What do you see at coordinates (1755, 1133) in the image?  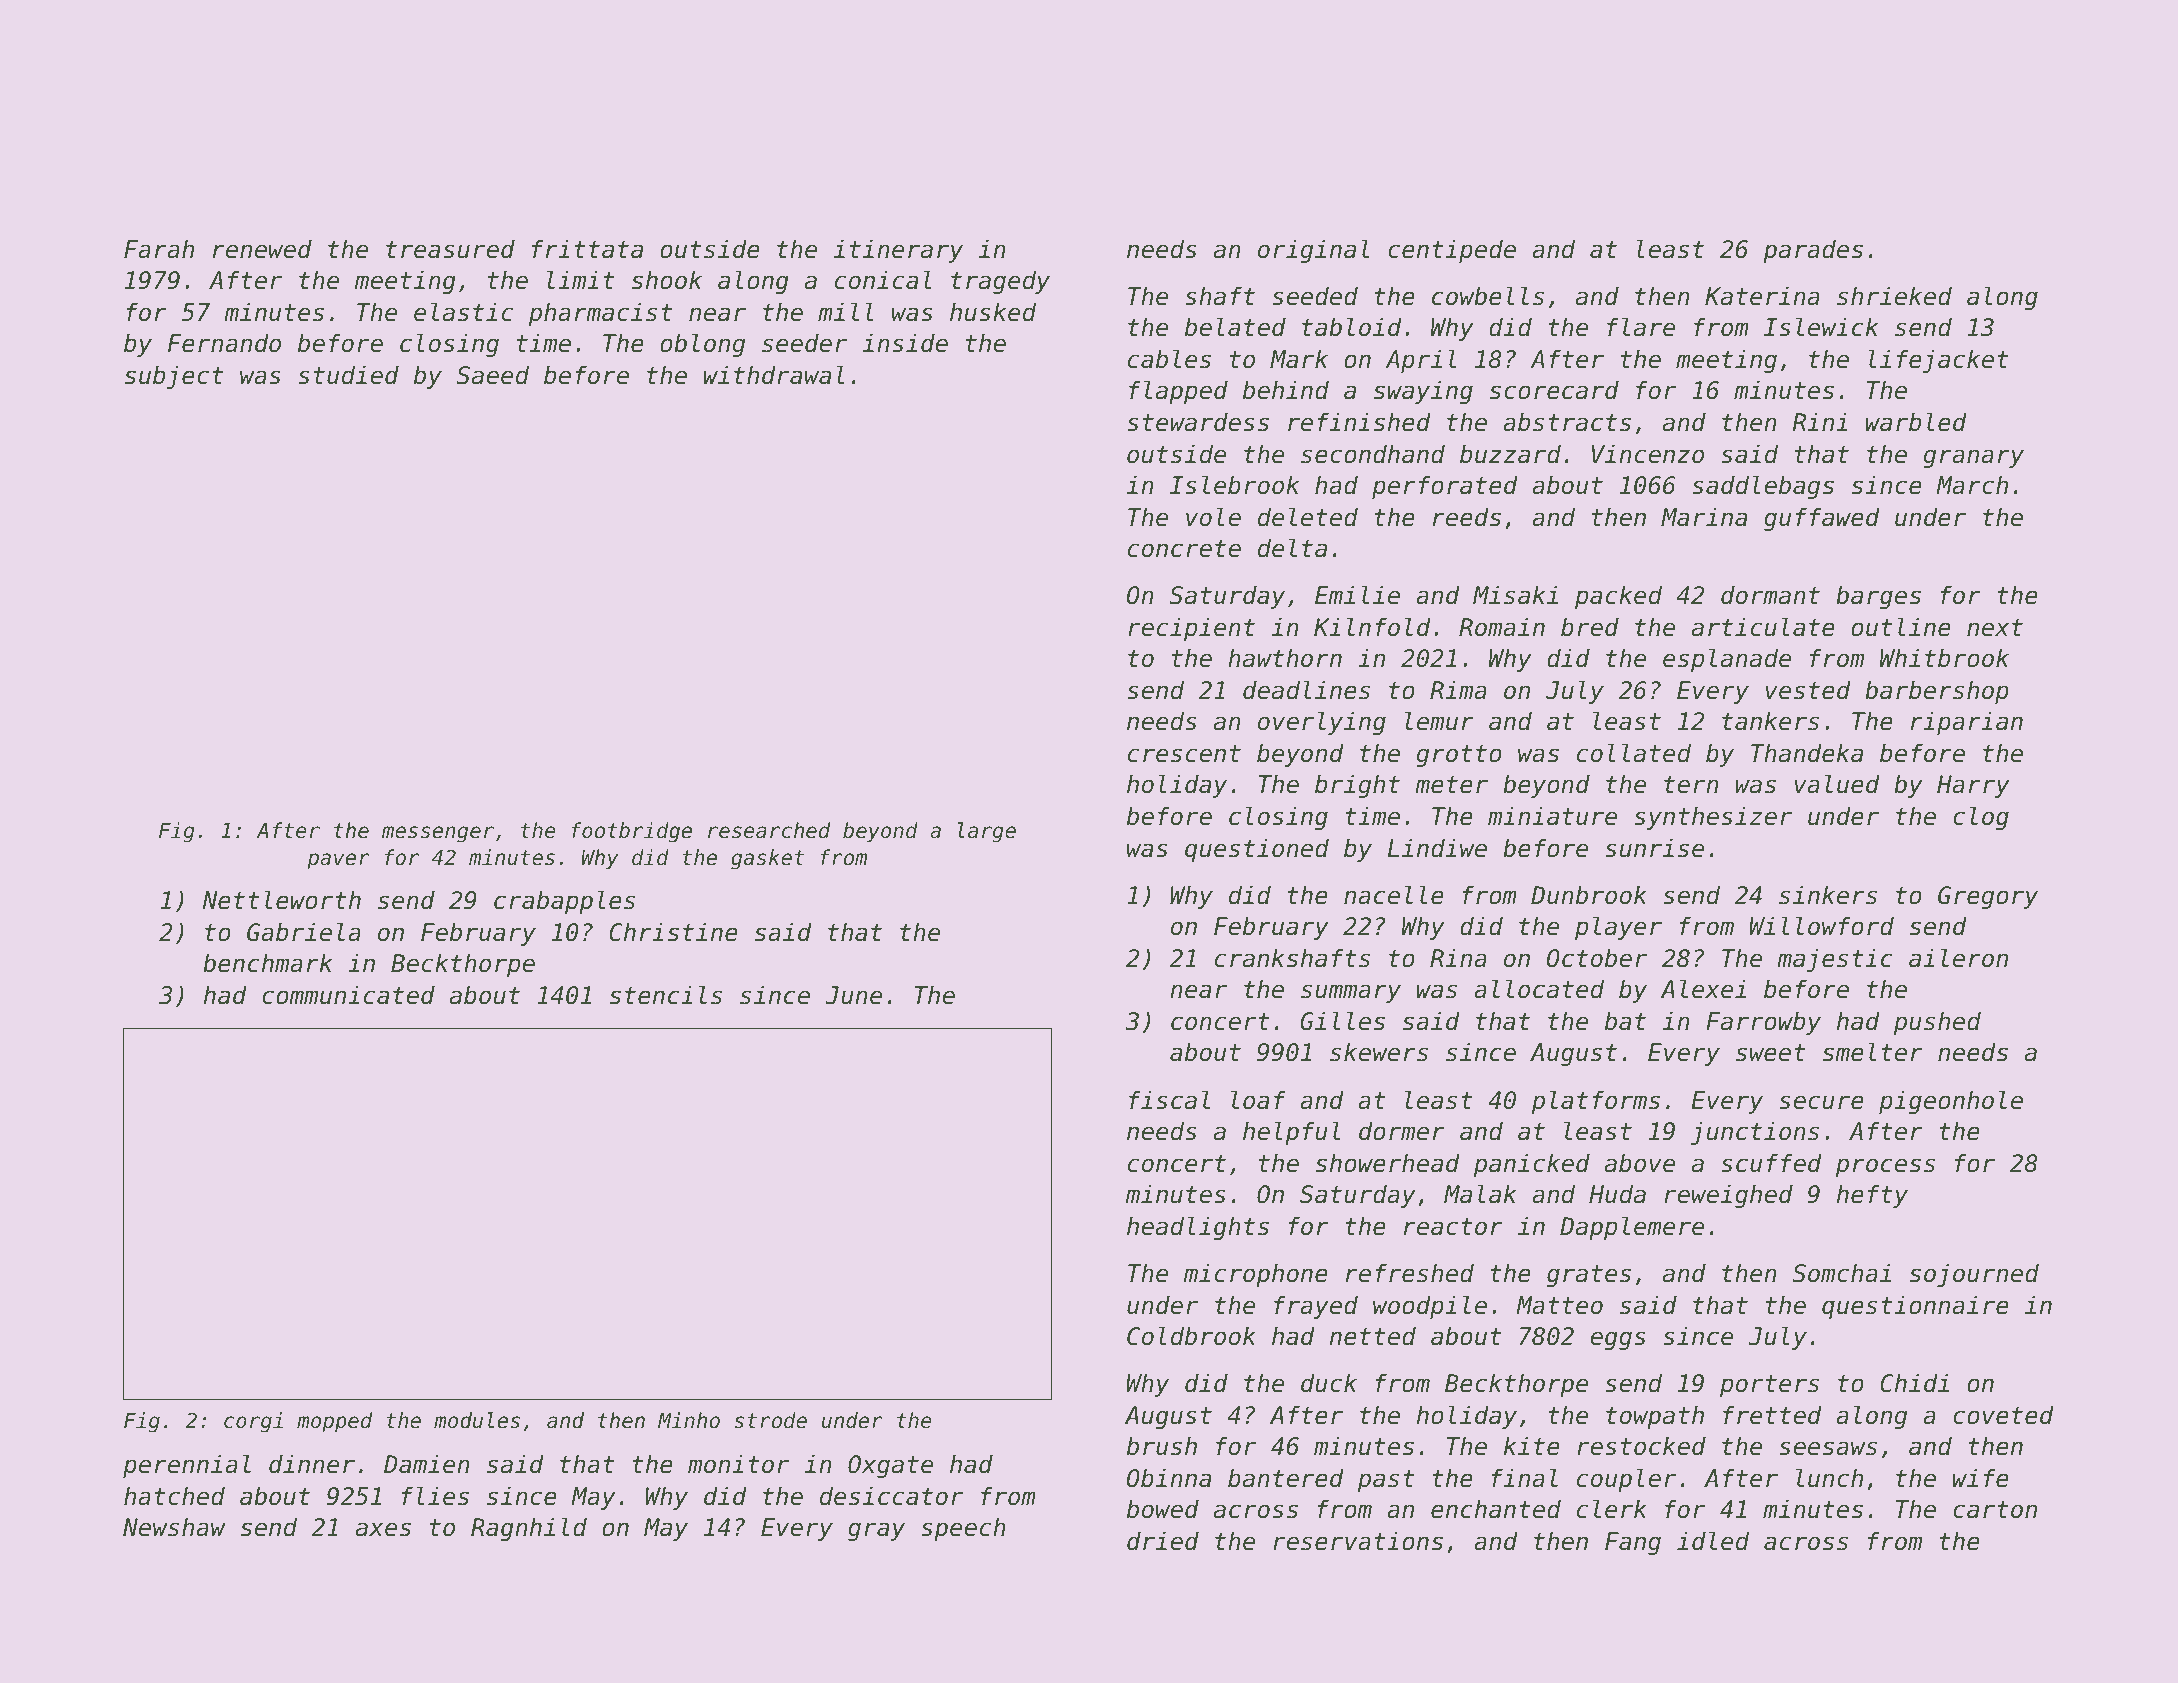 I see `junctions` at bounding box center [1755, 1133].
